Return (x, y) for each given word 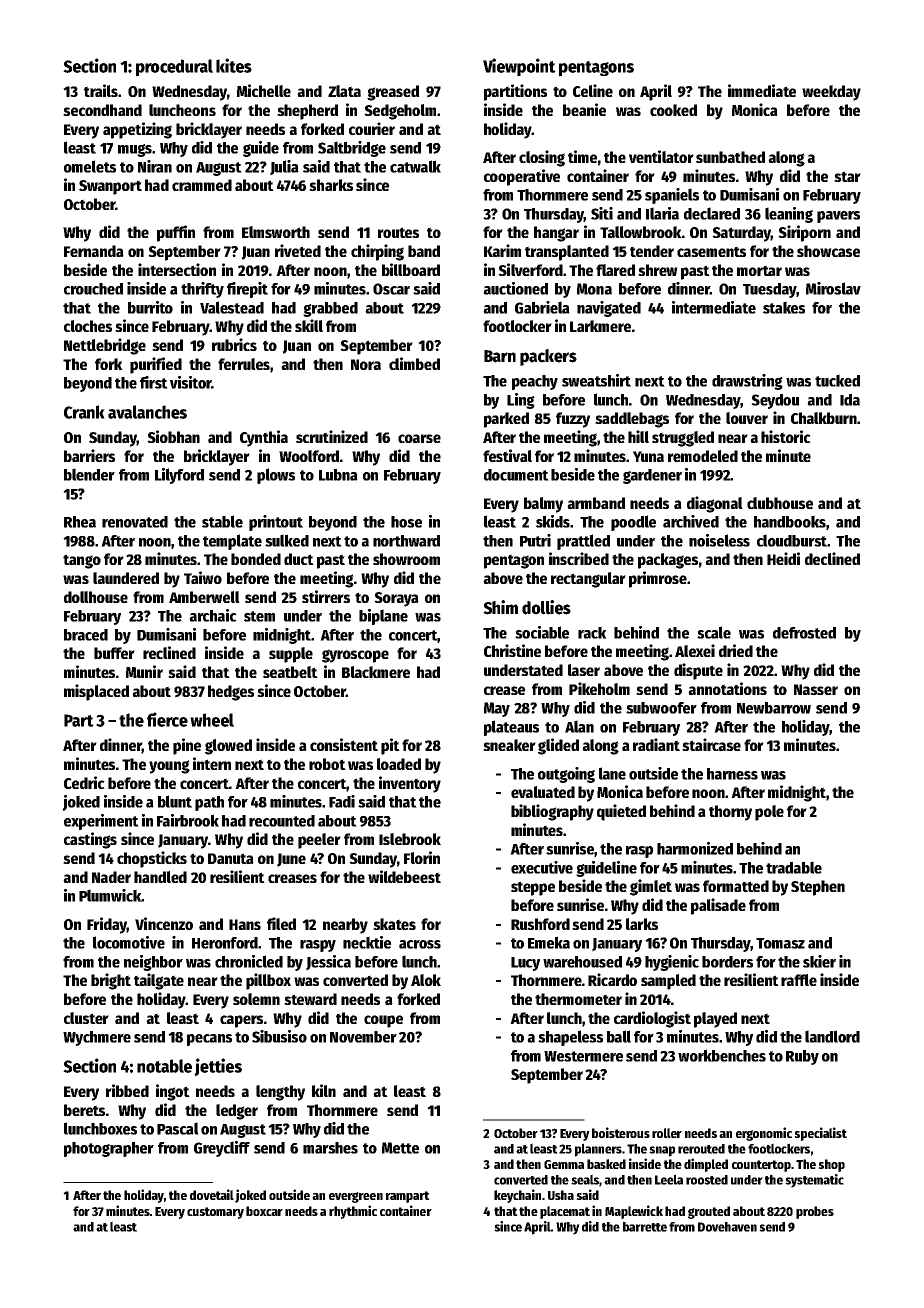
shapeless (570, 1038)
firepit (247, 290)
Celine (593, 90)
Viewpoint (519, 67)
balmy (543, 505)
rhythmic (353, 1212)
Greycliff (222, 1149)
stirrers (326, 596)
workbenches (722, 1055)
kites (234, 65)
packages (668, 561)
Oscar (391, 289)
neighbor (153, 963)
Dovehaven (727, 1227)
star (847, 176)
